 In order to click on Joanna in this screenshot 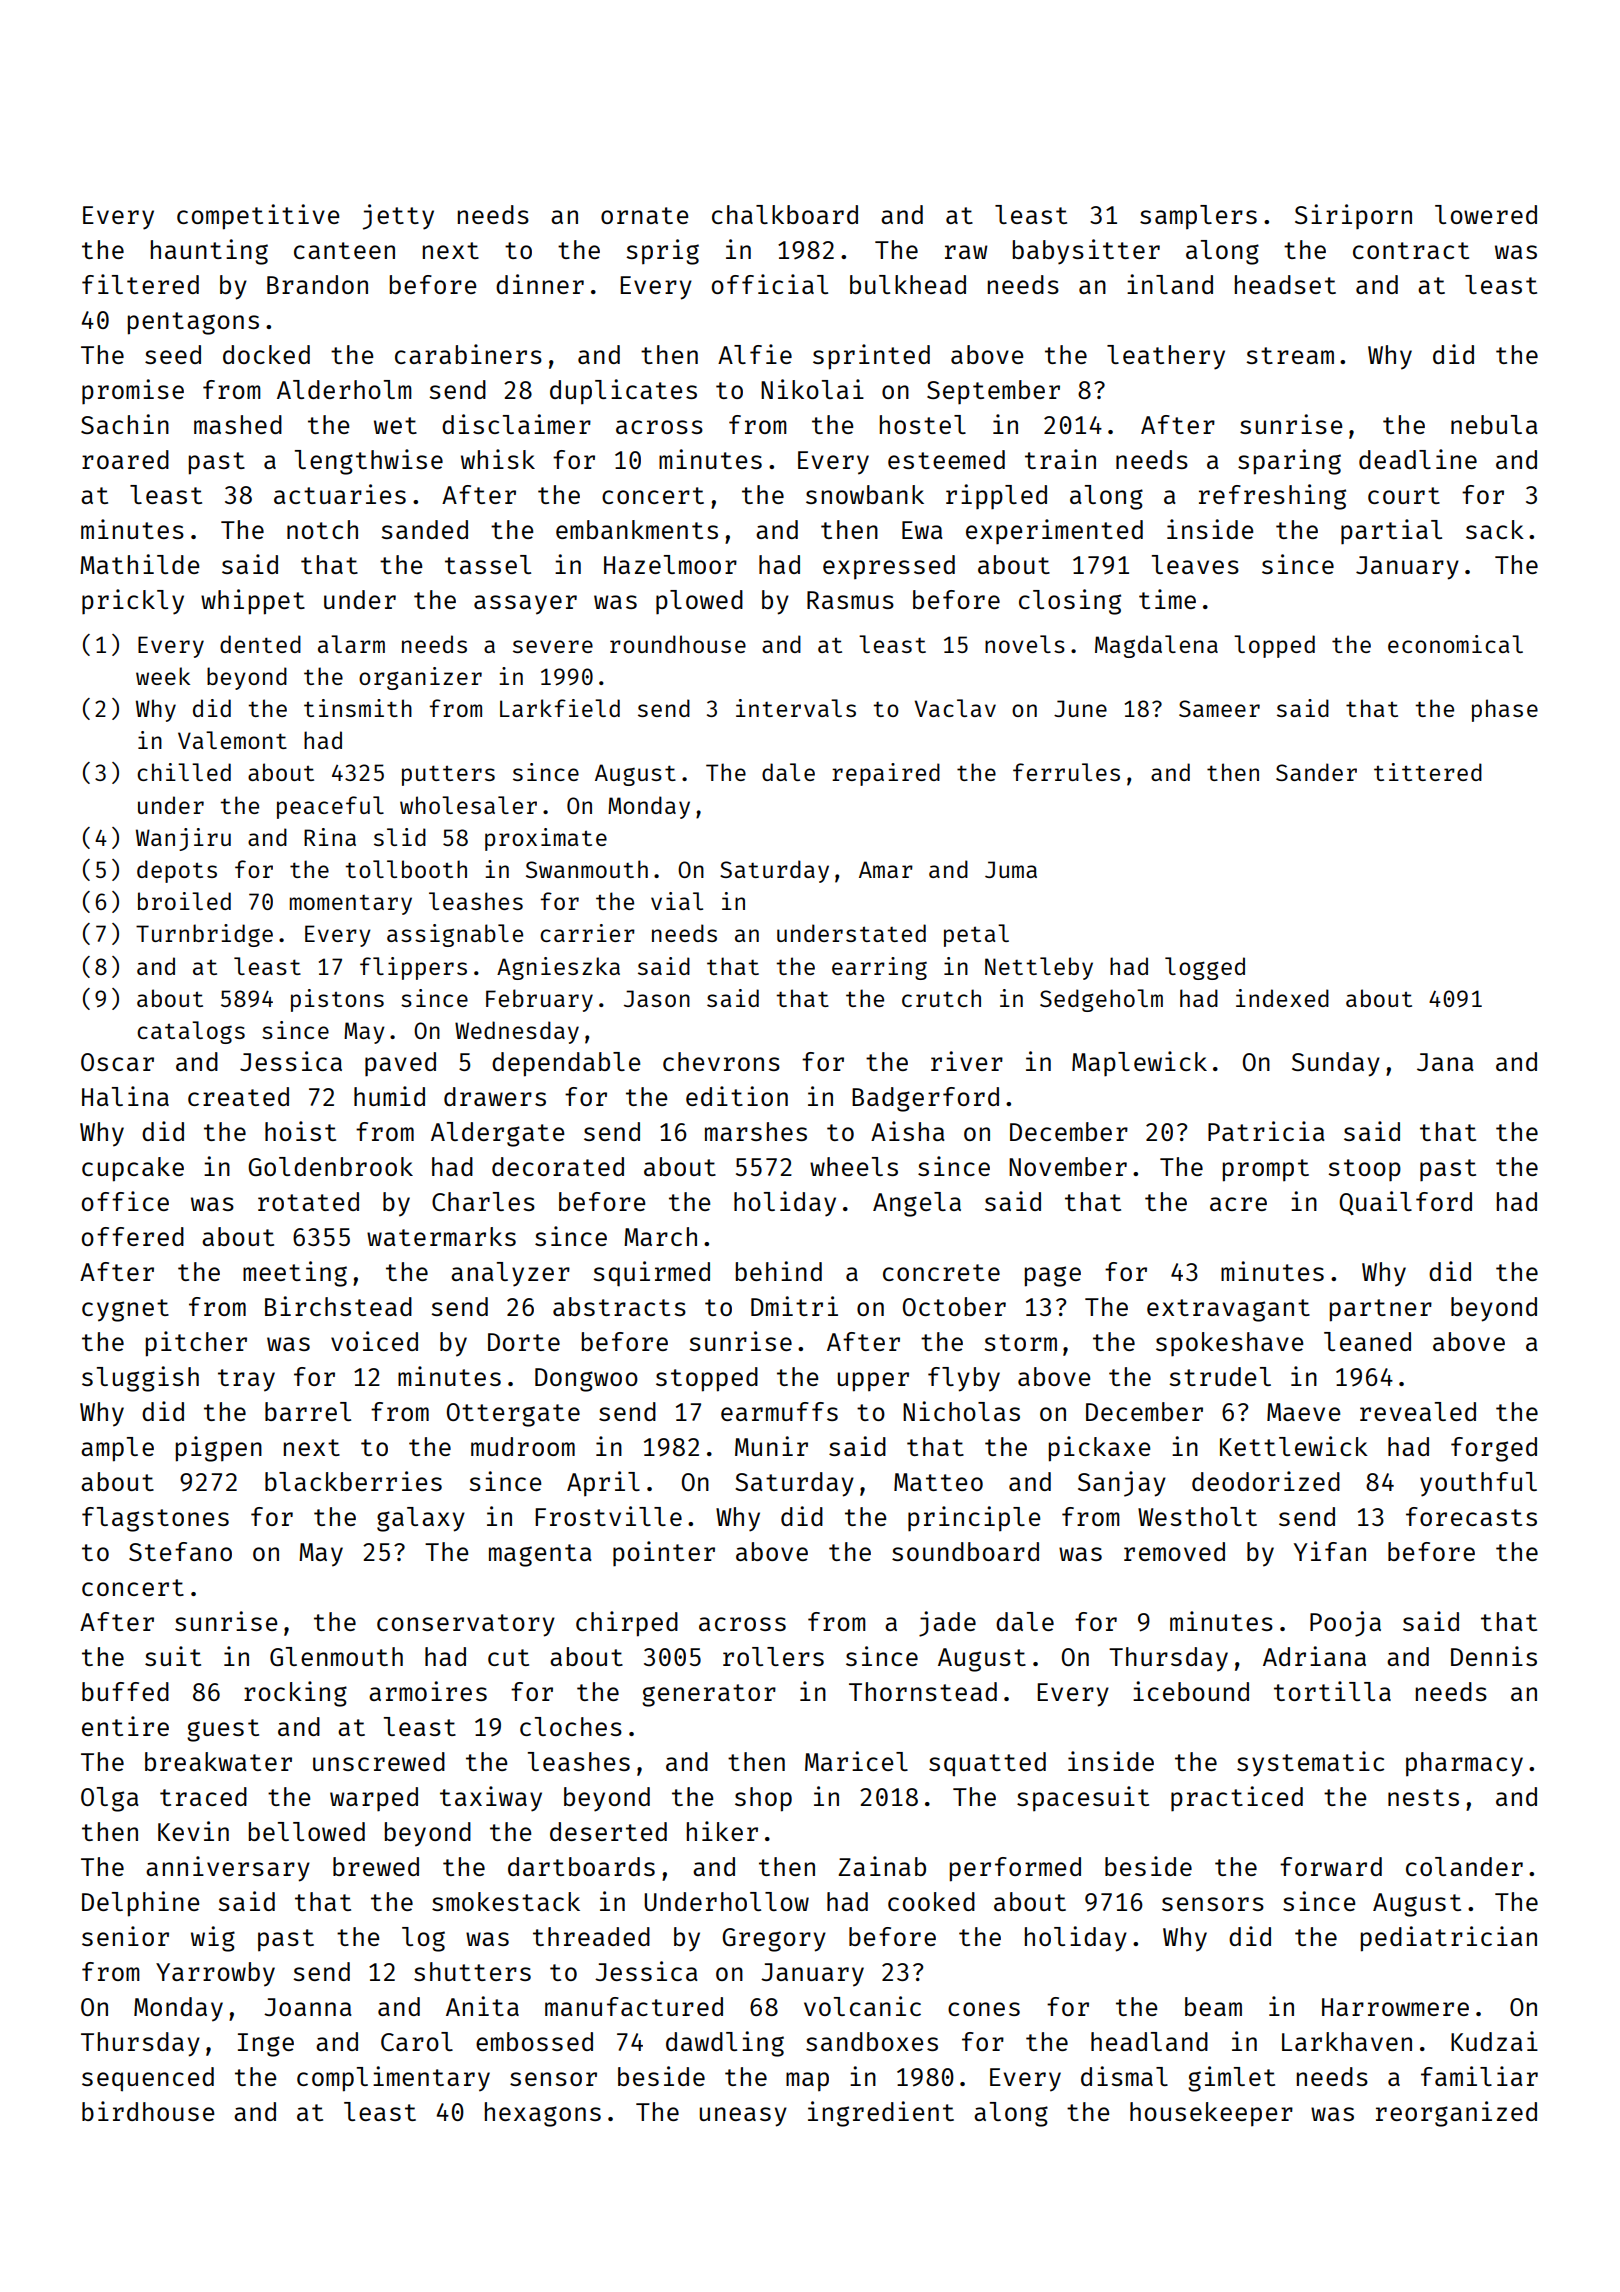, I will do `click(308, 2007)`.
